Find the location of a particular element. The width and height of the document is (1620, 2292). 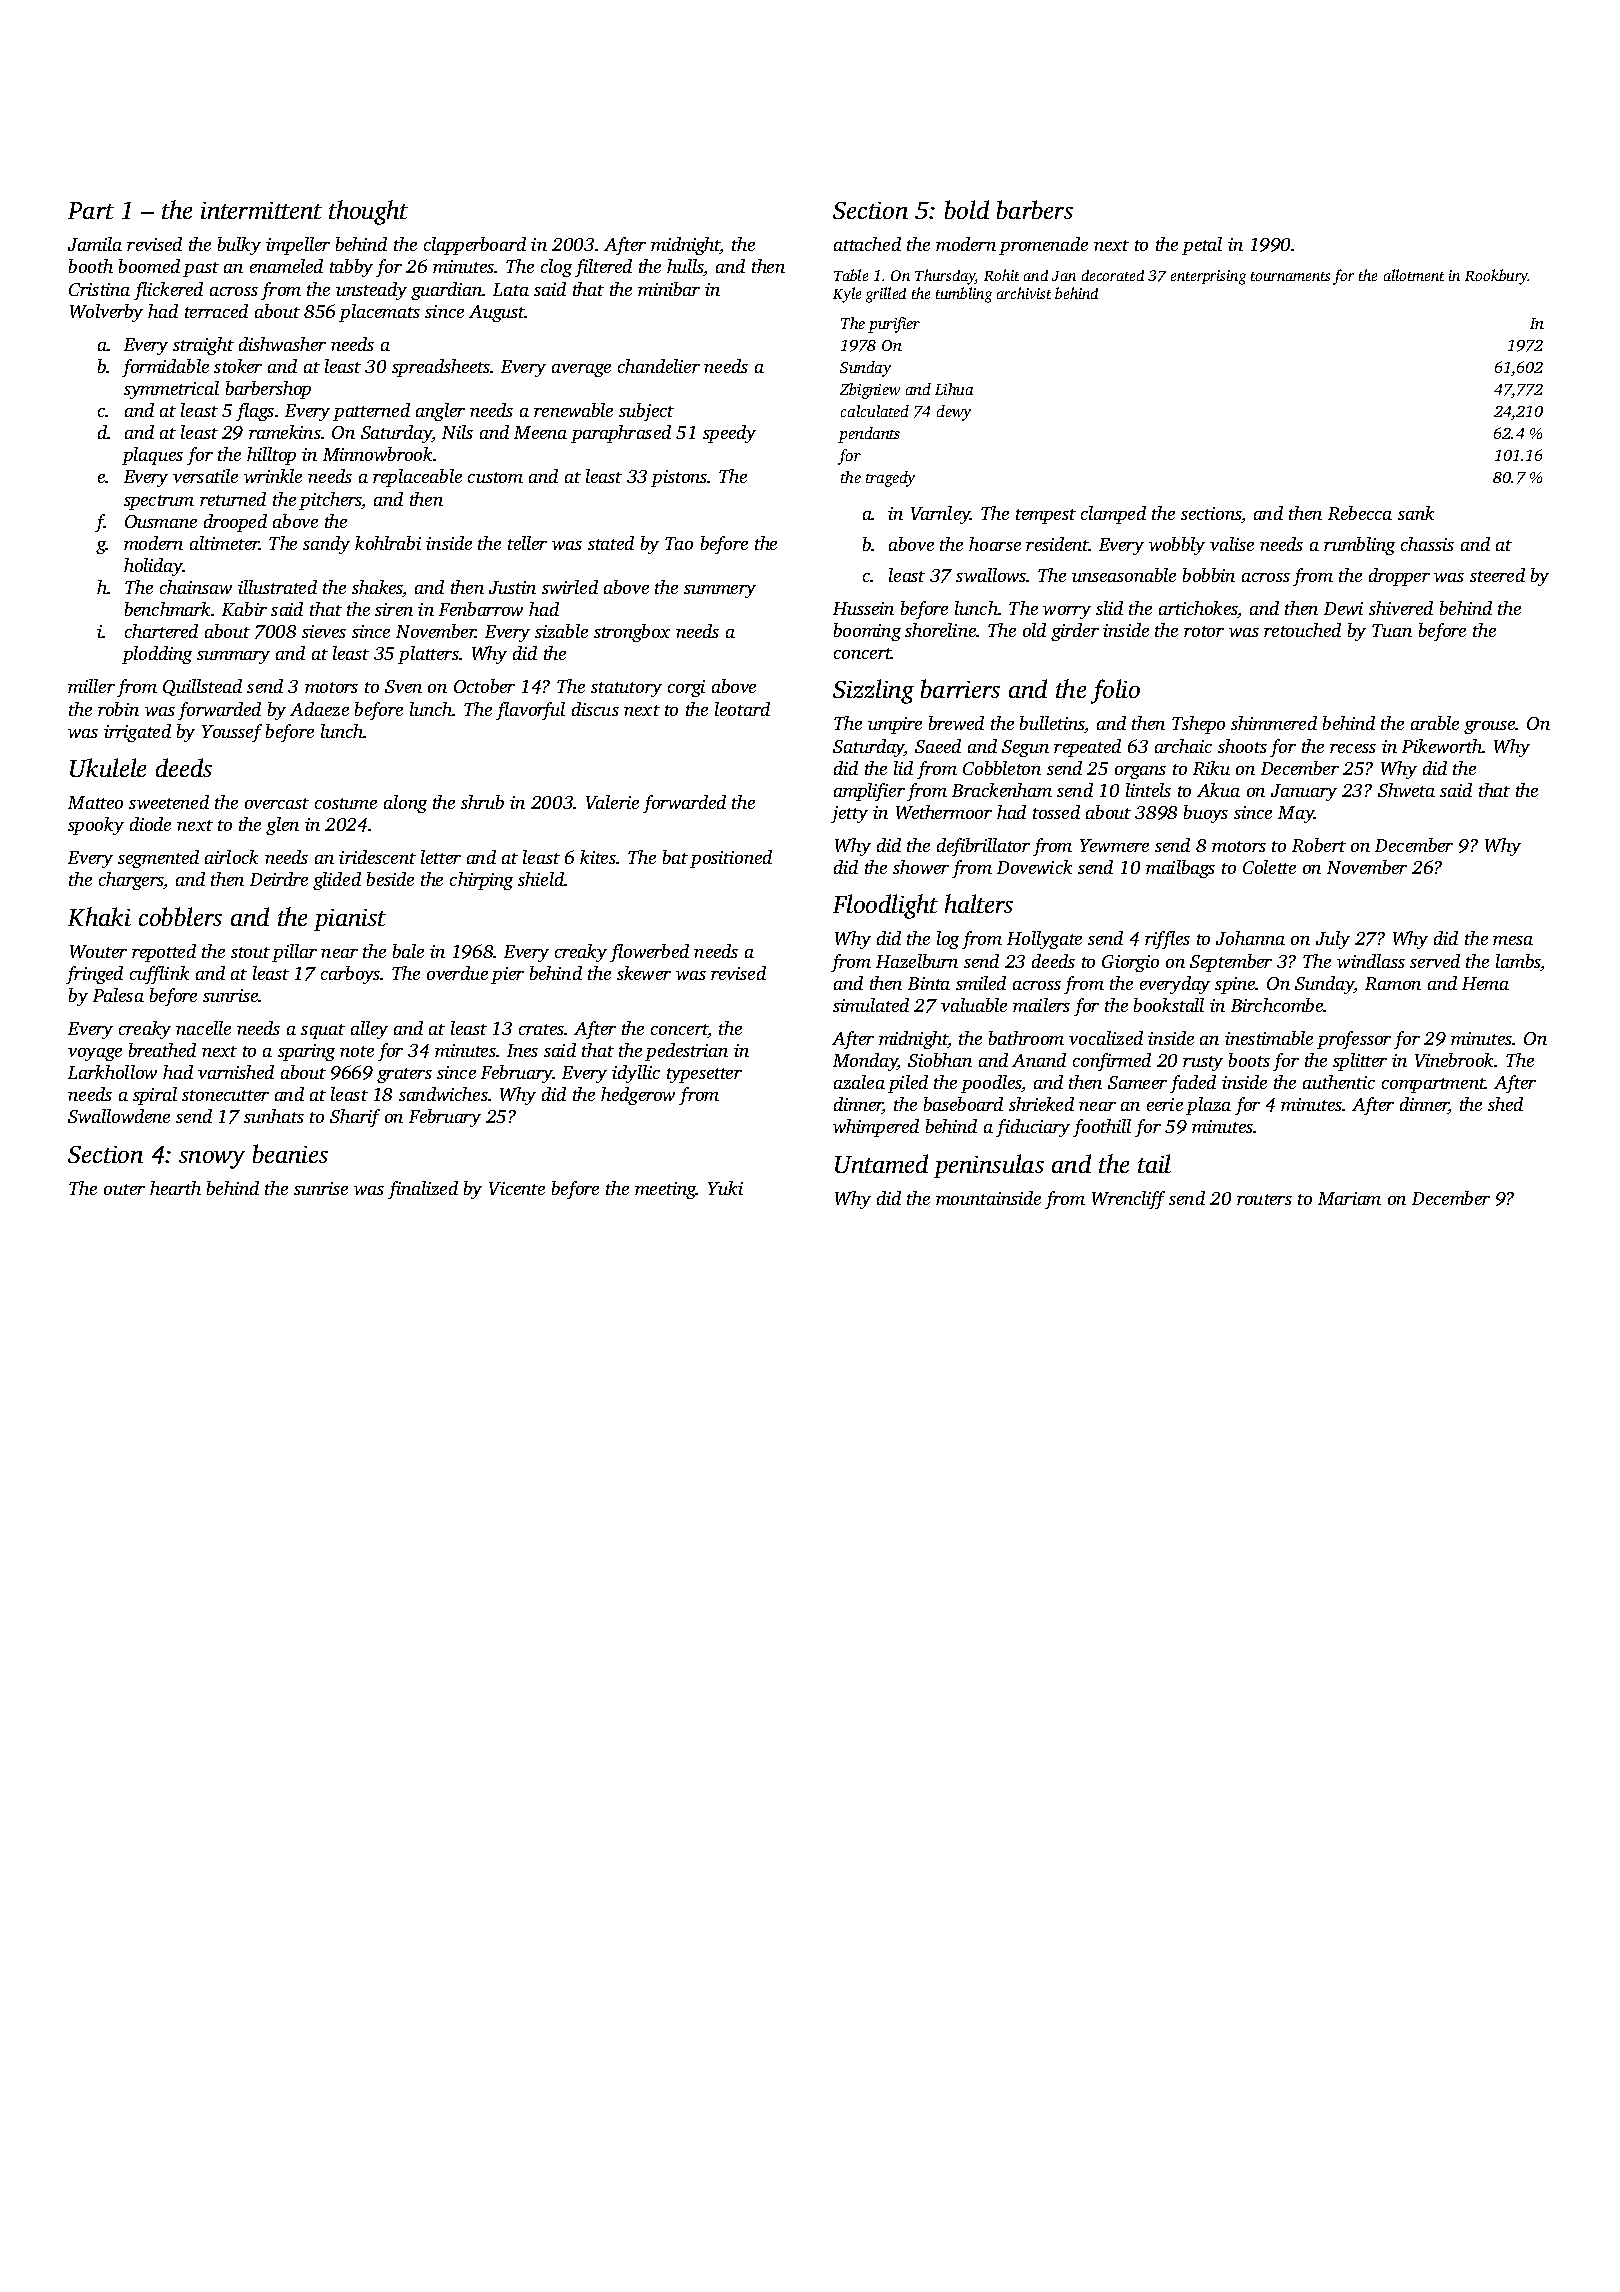

hearth is located at coordinates (175, 1188).
